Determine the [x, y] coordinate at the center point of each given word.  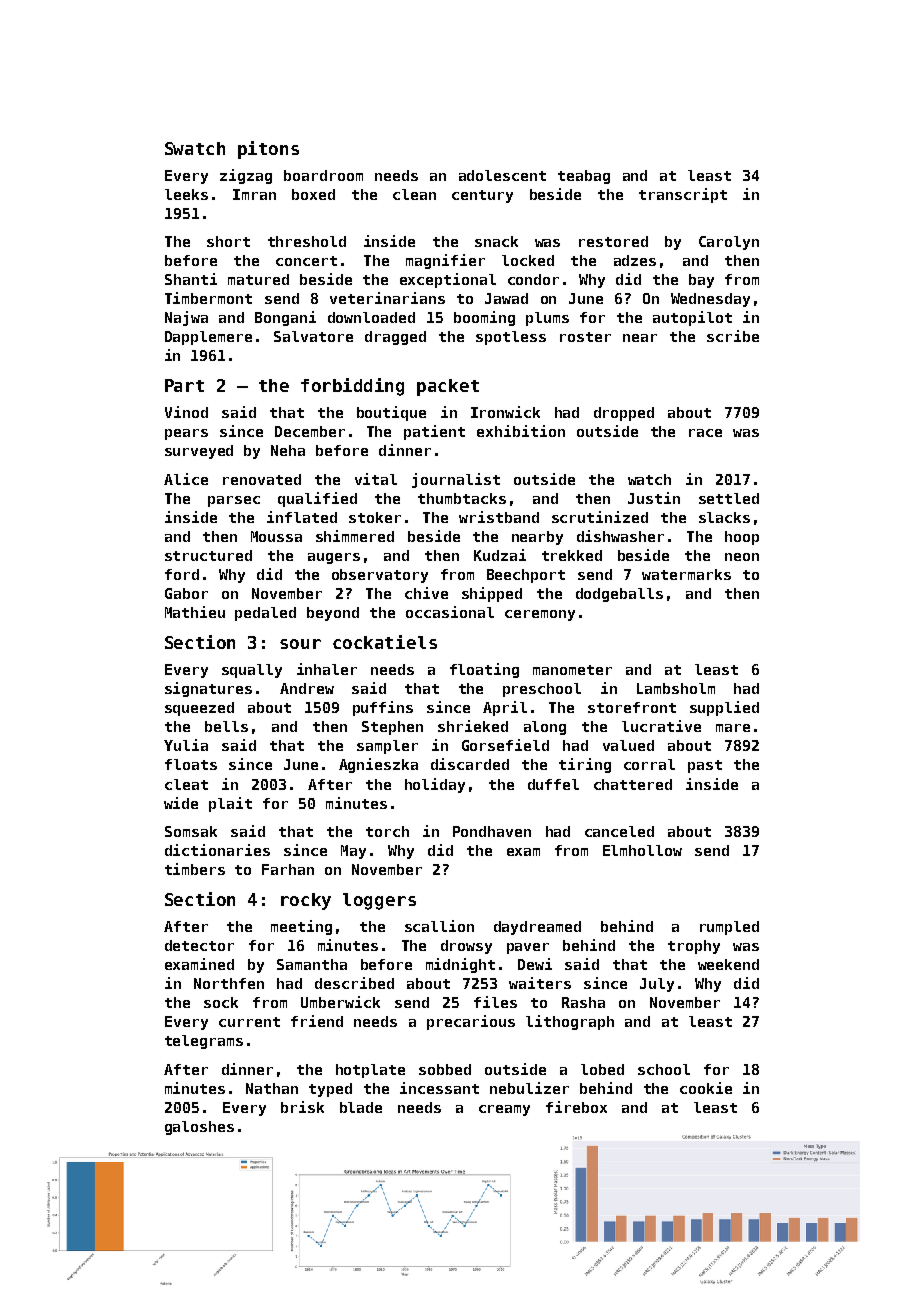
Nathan [272, 1088]
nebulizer [529, 1088]
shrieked [473, 726]
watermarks [686, 574]
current [249, 1022]
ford [182, 574]
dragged [395, 338]
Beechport [526, 576]
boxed [313, 194]
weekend [728, 964]
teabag [584, 177]
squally [252, 671]
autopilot [692, 318]
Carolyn [729, 243]
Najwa [186, 318]
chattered [633, 784]
